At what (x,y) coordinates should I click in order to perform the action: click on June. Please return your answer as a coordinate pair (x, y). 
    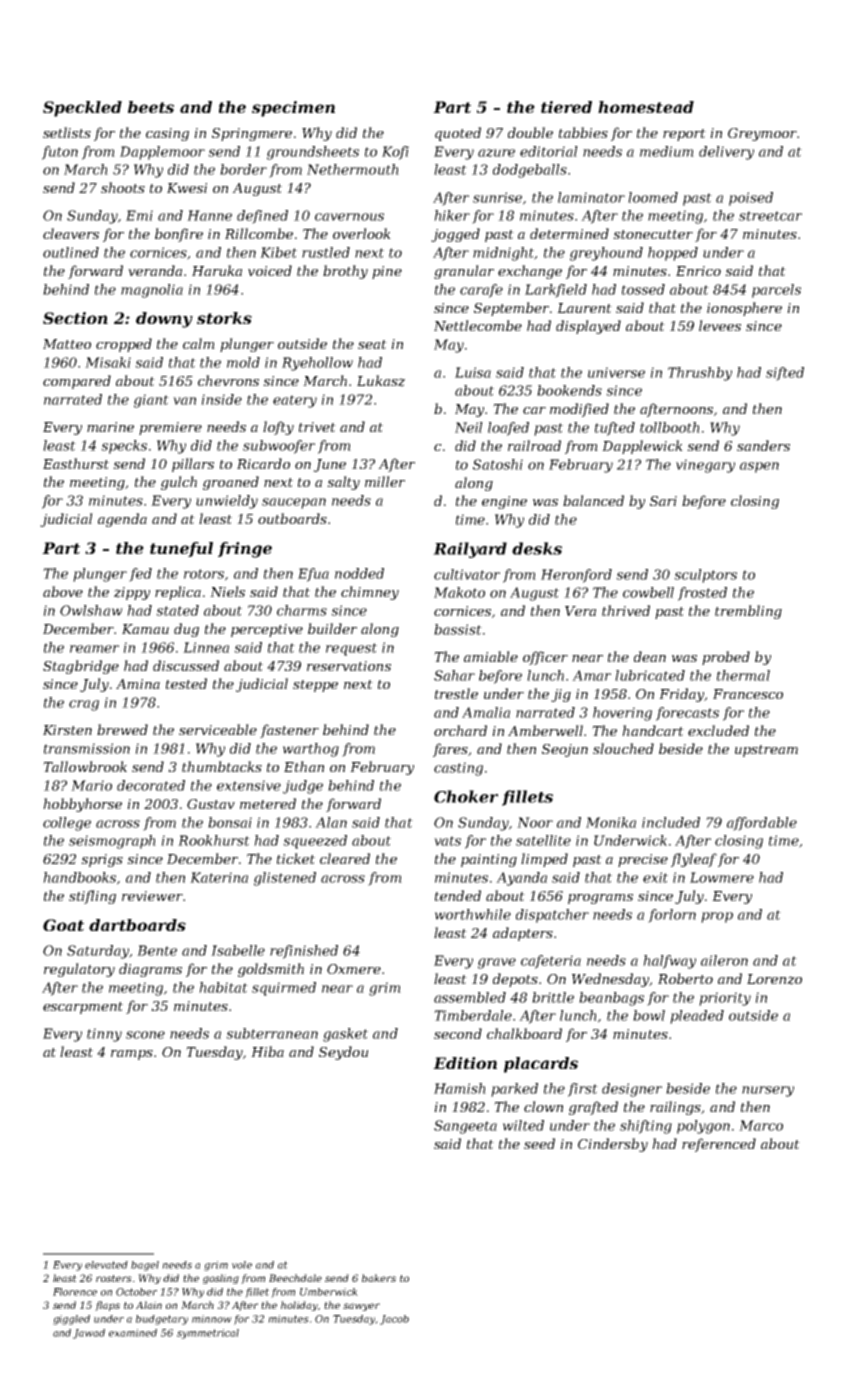
    Looking at the image, I should click on (329, 465).
